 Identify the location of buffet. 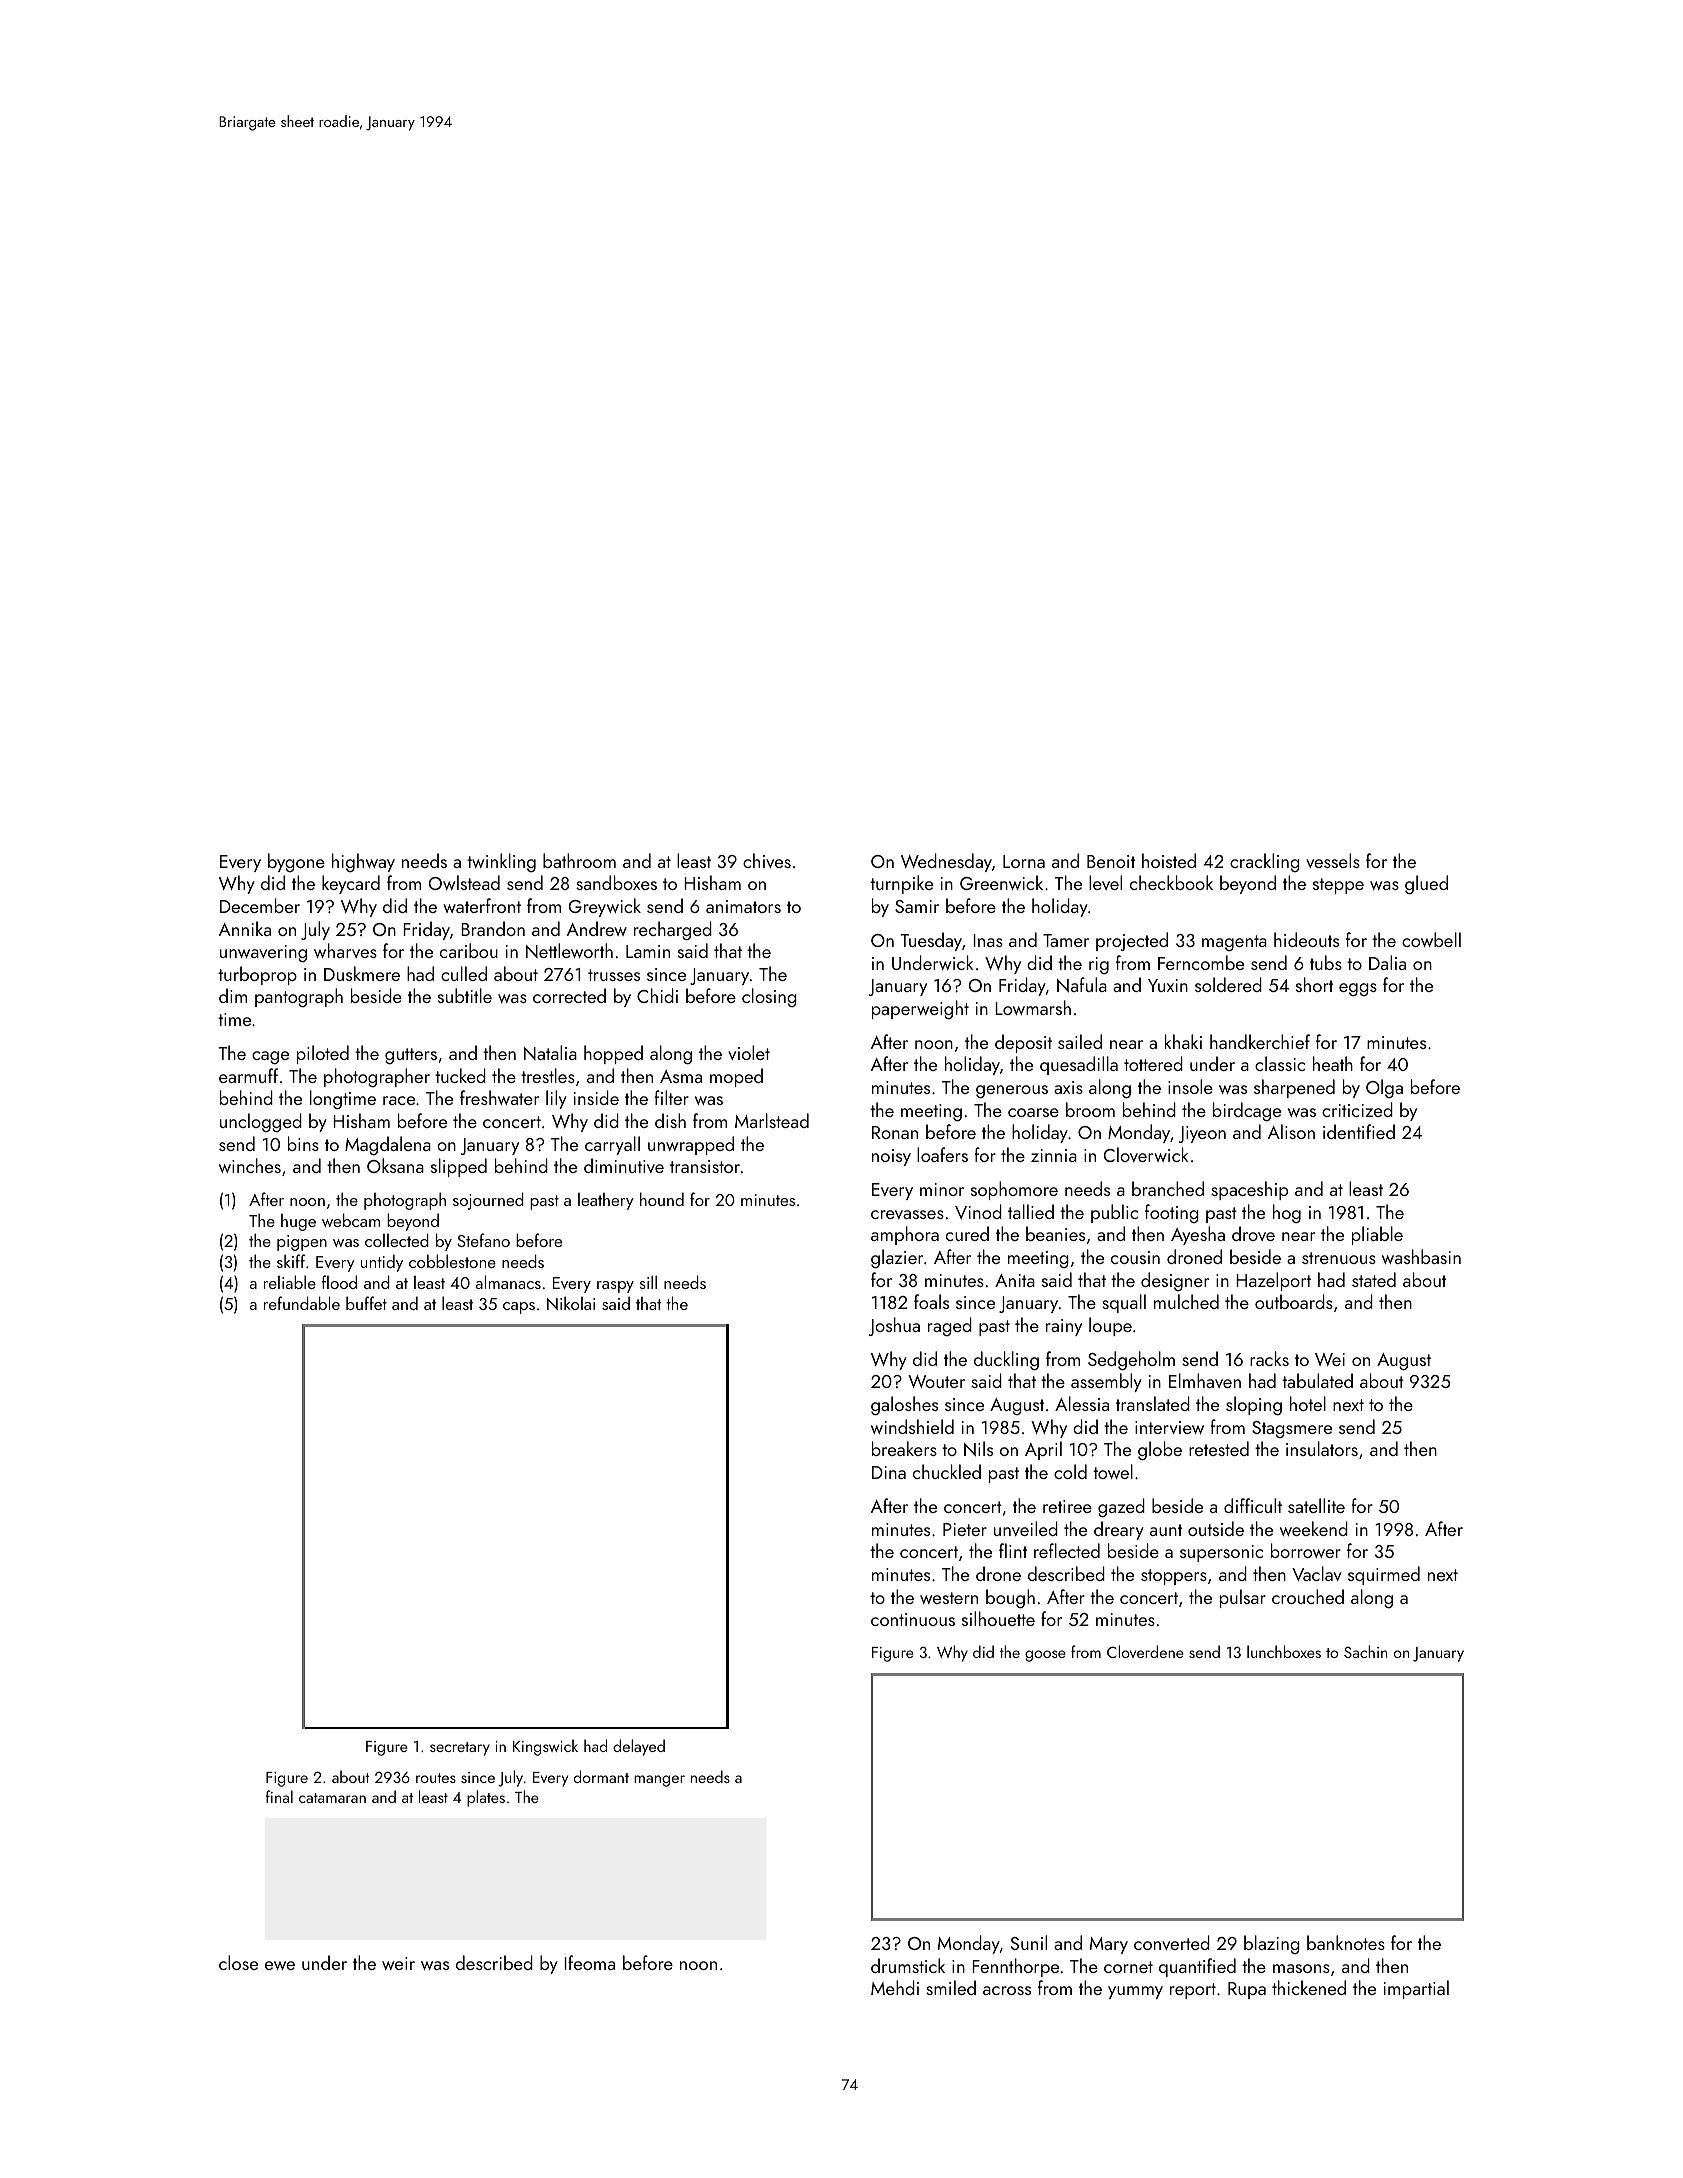
(366, 1303).
